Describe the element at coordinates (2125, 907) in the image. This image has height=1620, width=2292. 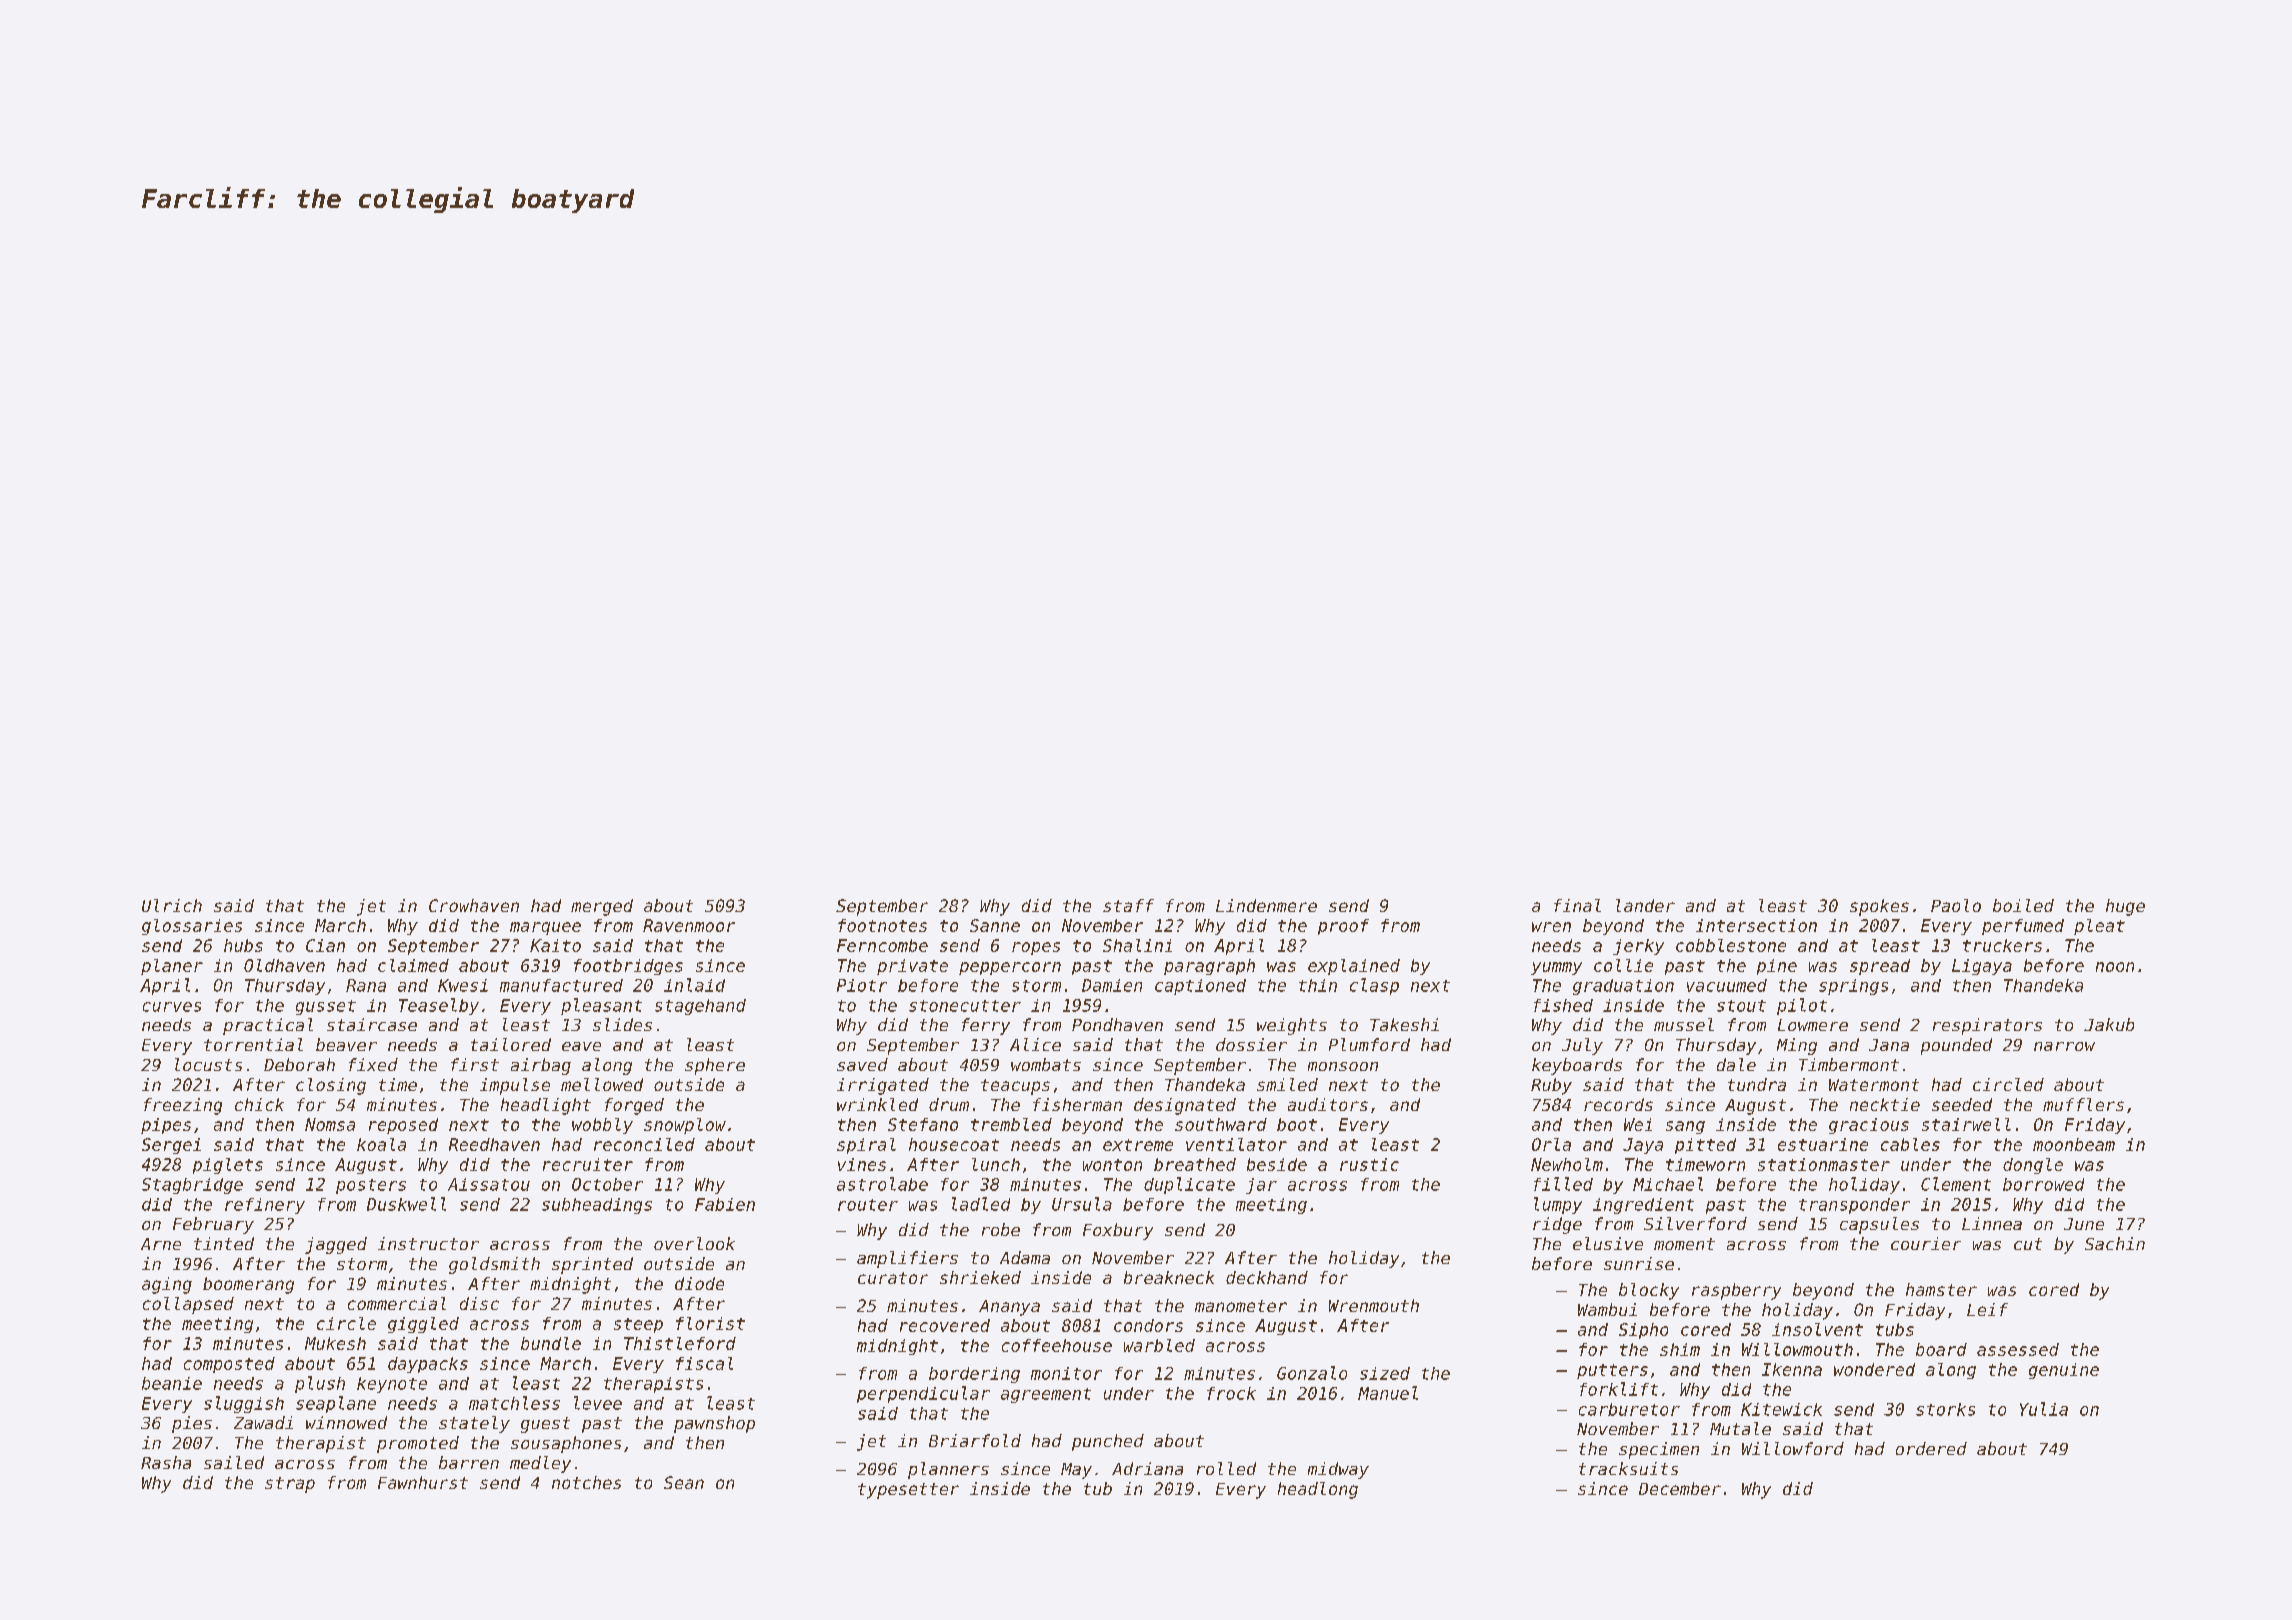
I see `huge` at that location.
